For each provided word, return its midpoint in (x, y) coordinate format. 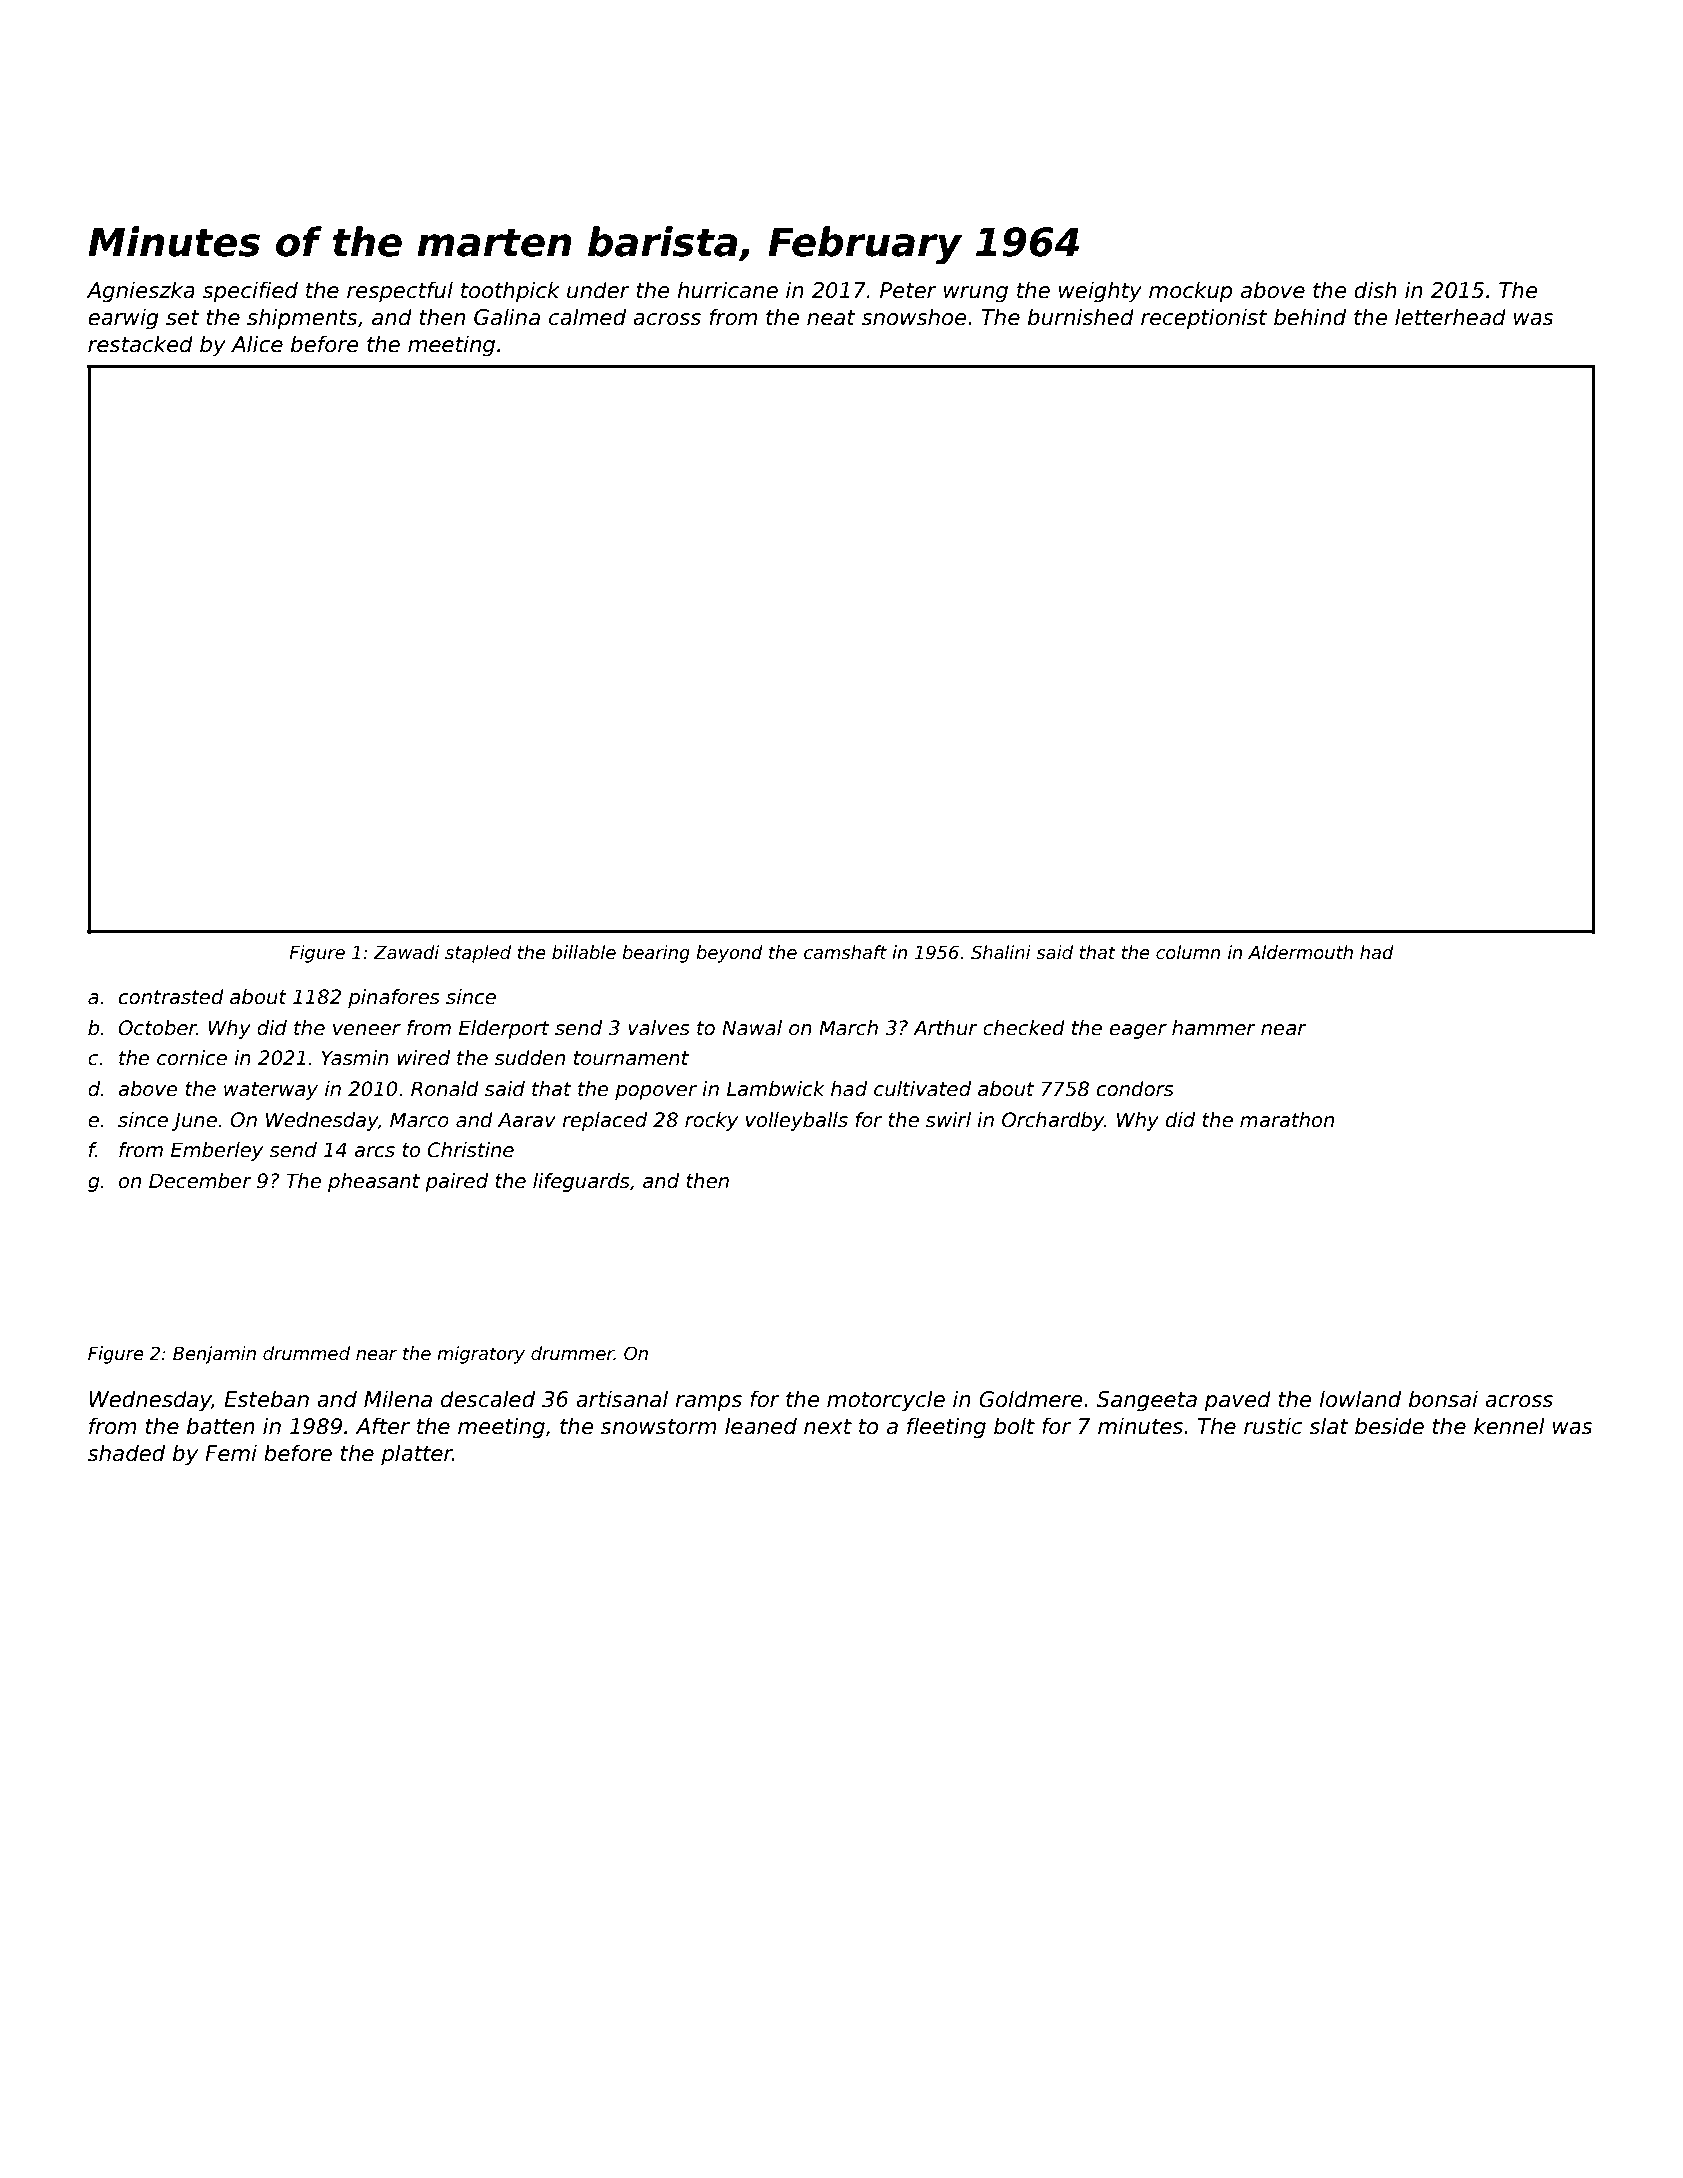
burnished (1081, 317)
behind (1310, 317)
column (1188, 952)
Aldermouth (1300, 952)
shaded (126, 1453)
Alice (257, 344)
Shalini (1001, 952)
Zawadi (406, 952)
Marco (419, 1120)
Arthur (945, 1028)
